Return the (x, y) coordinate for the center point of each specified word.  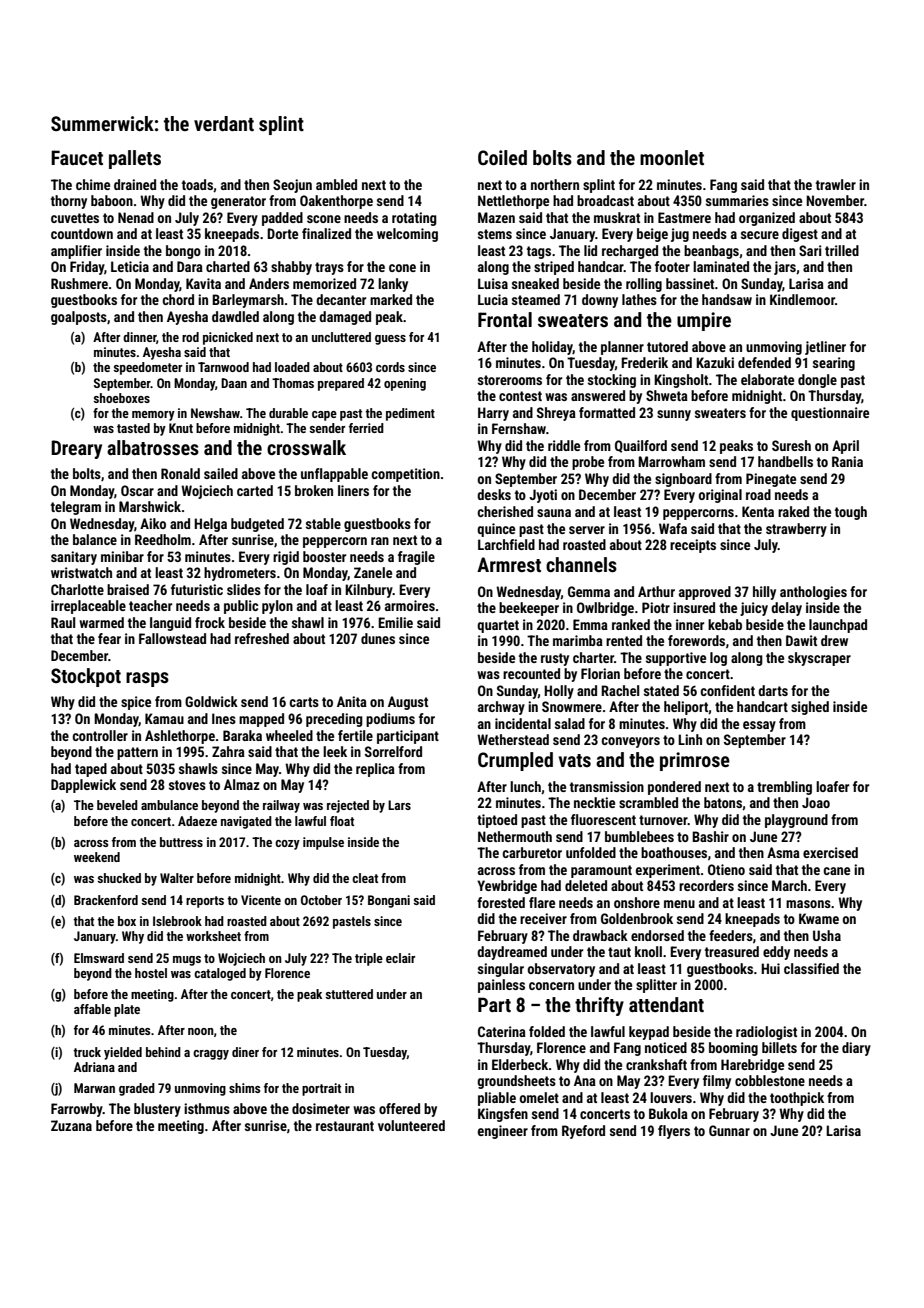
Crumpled (515, 761)
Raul (63, 622)
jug (680, 235)
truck (87, 1052)
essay (759, 726)
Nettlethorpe (513, 202)
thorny (69, 202)
